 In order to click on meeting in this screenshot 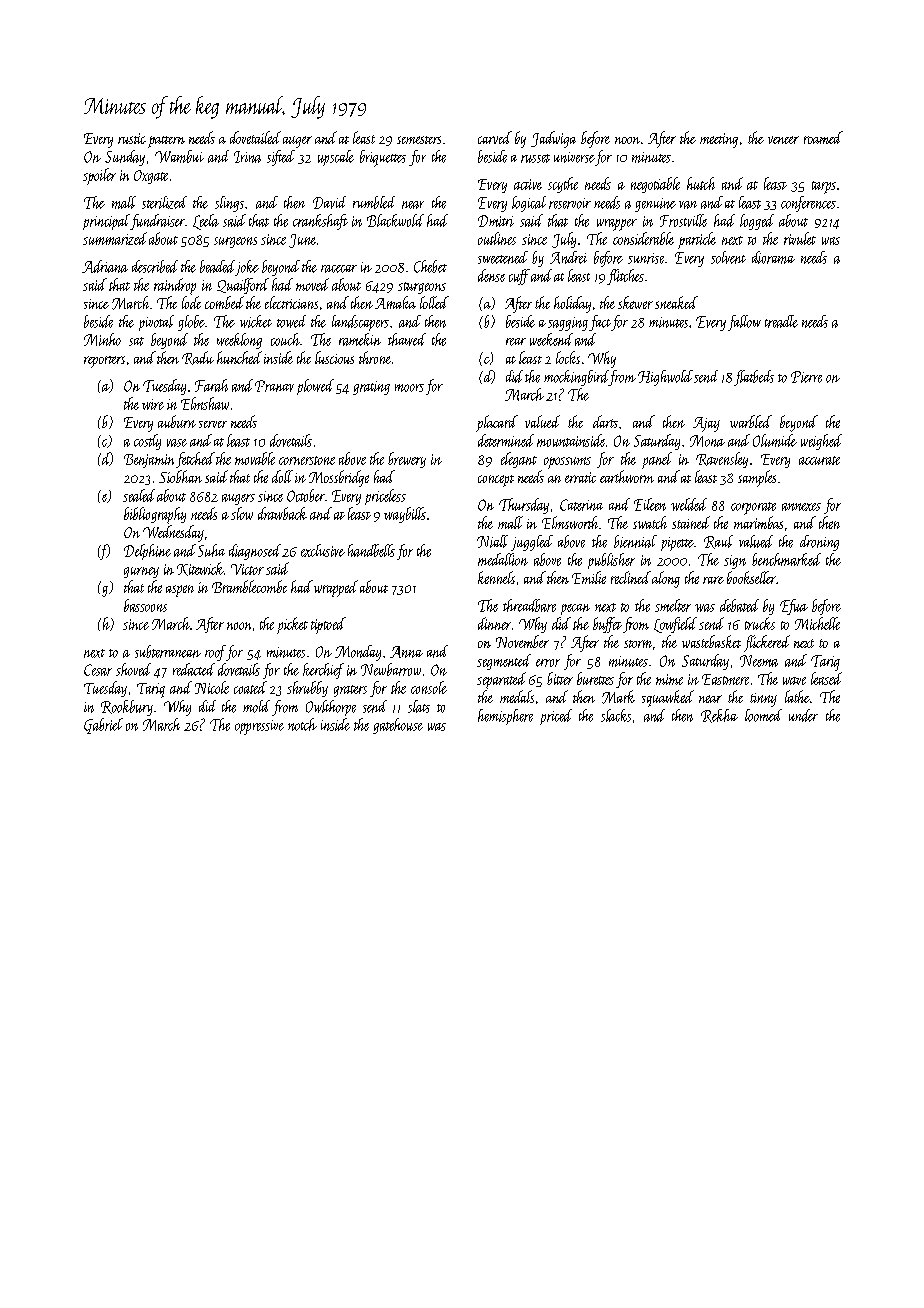, I will do `click(719, 140)`.
